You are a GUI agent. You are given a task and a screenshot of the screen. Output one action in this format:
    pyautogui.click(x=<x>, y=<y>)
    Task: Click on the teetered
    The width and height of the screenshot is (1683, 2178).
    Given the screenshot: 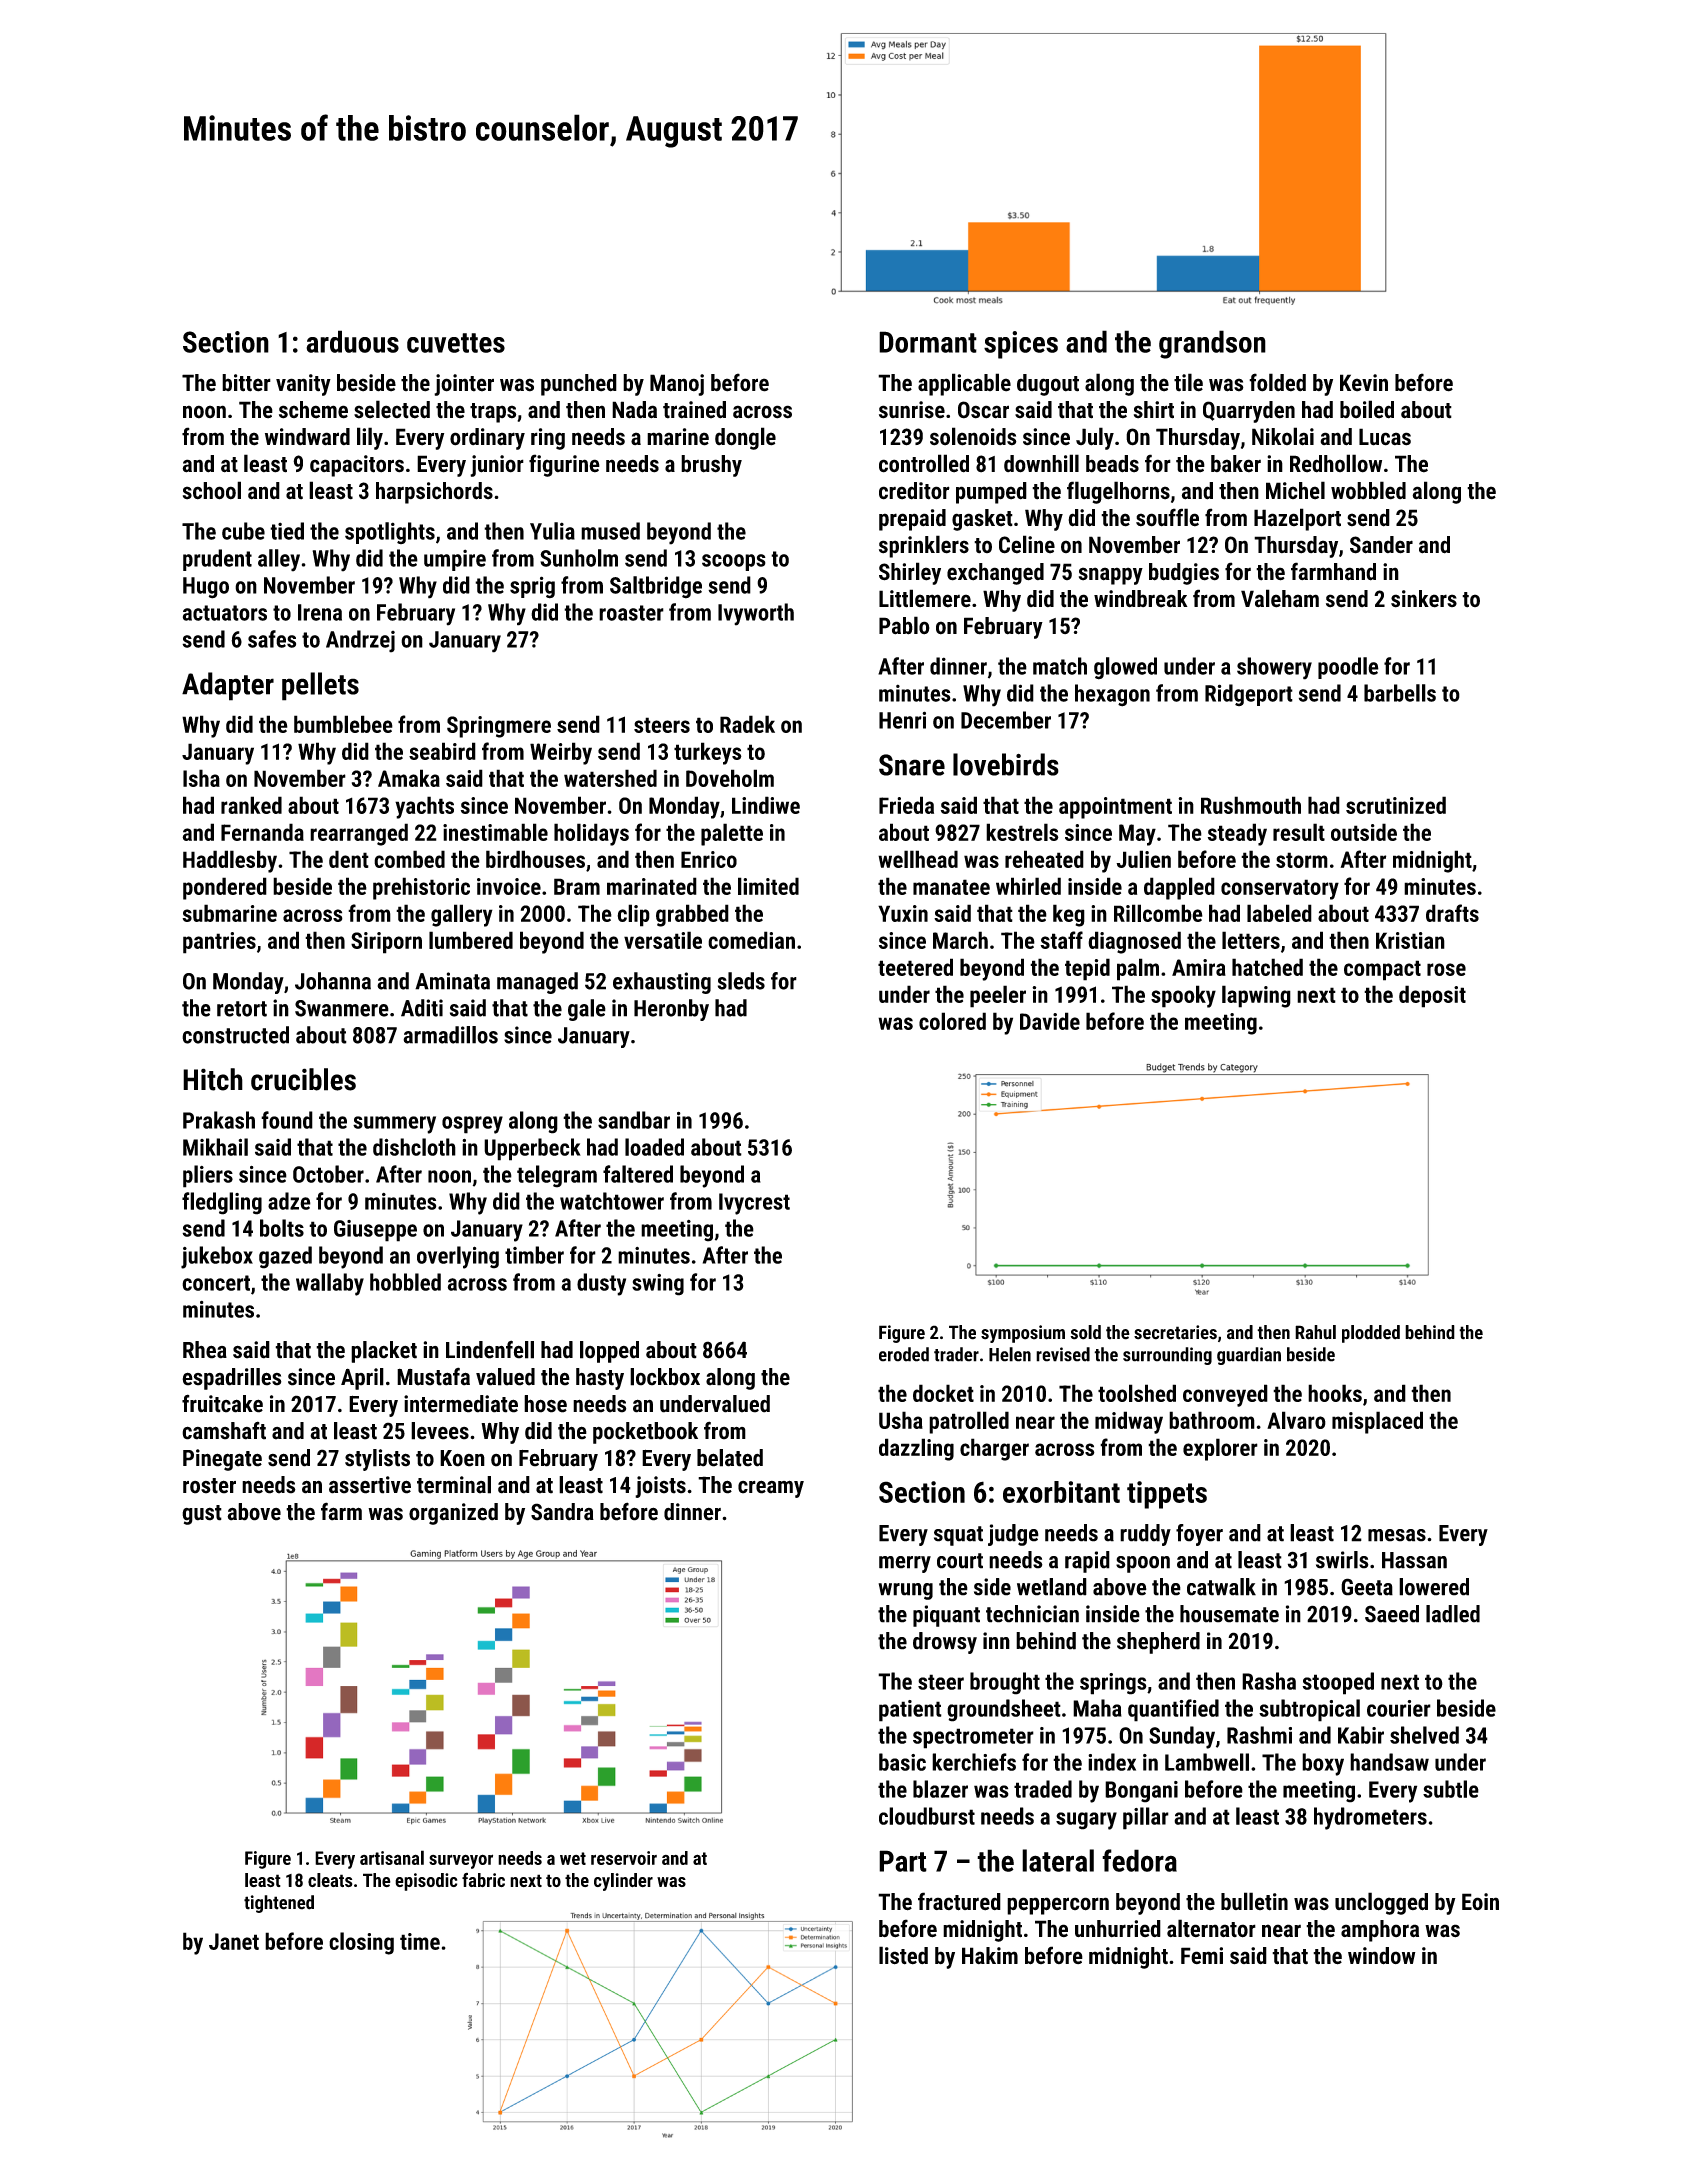 What is the action you would take?
    pyautogui.click(x=915, y=967)
